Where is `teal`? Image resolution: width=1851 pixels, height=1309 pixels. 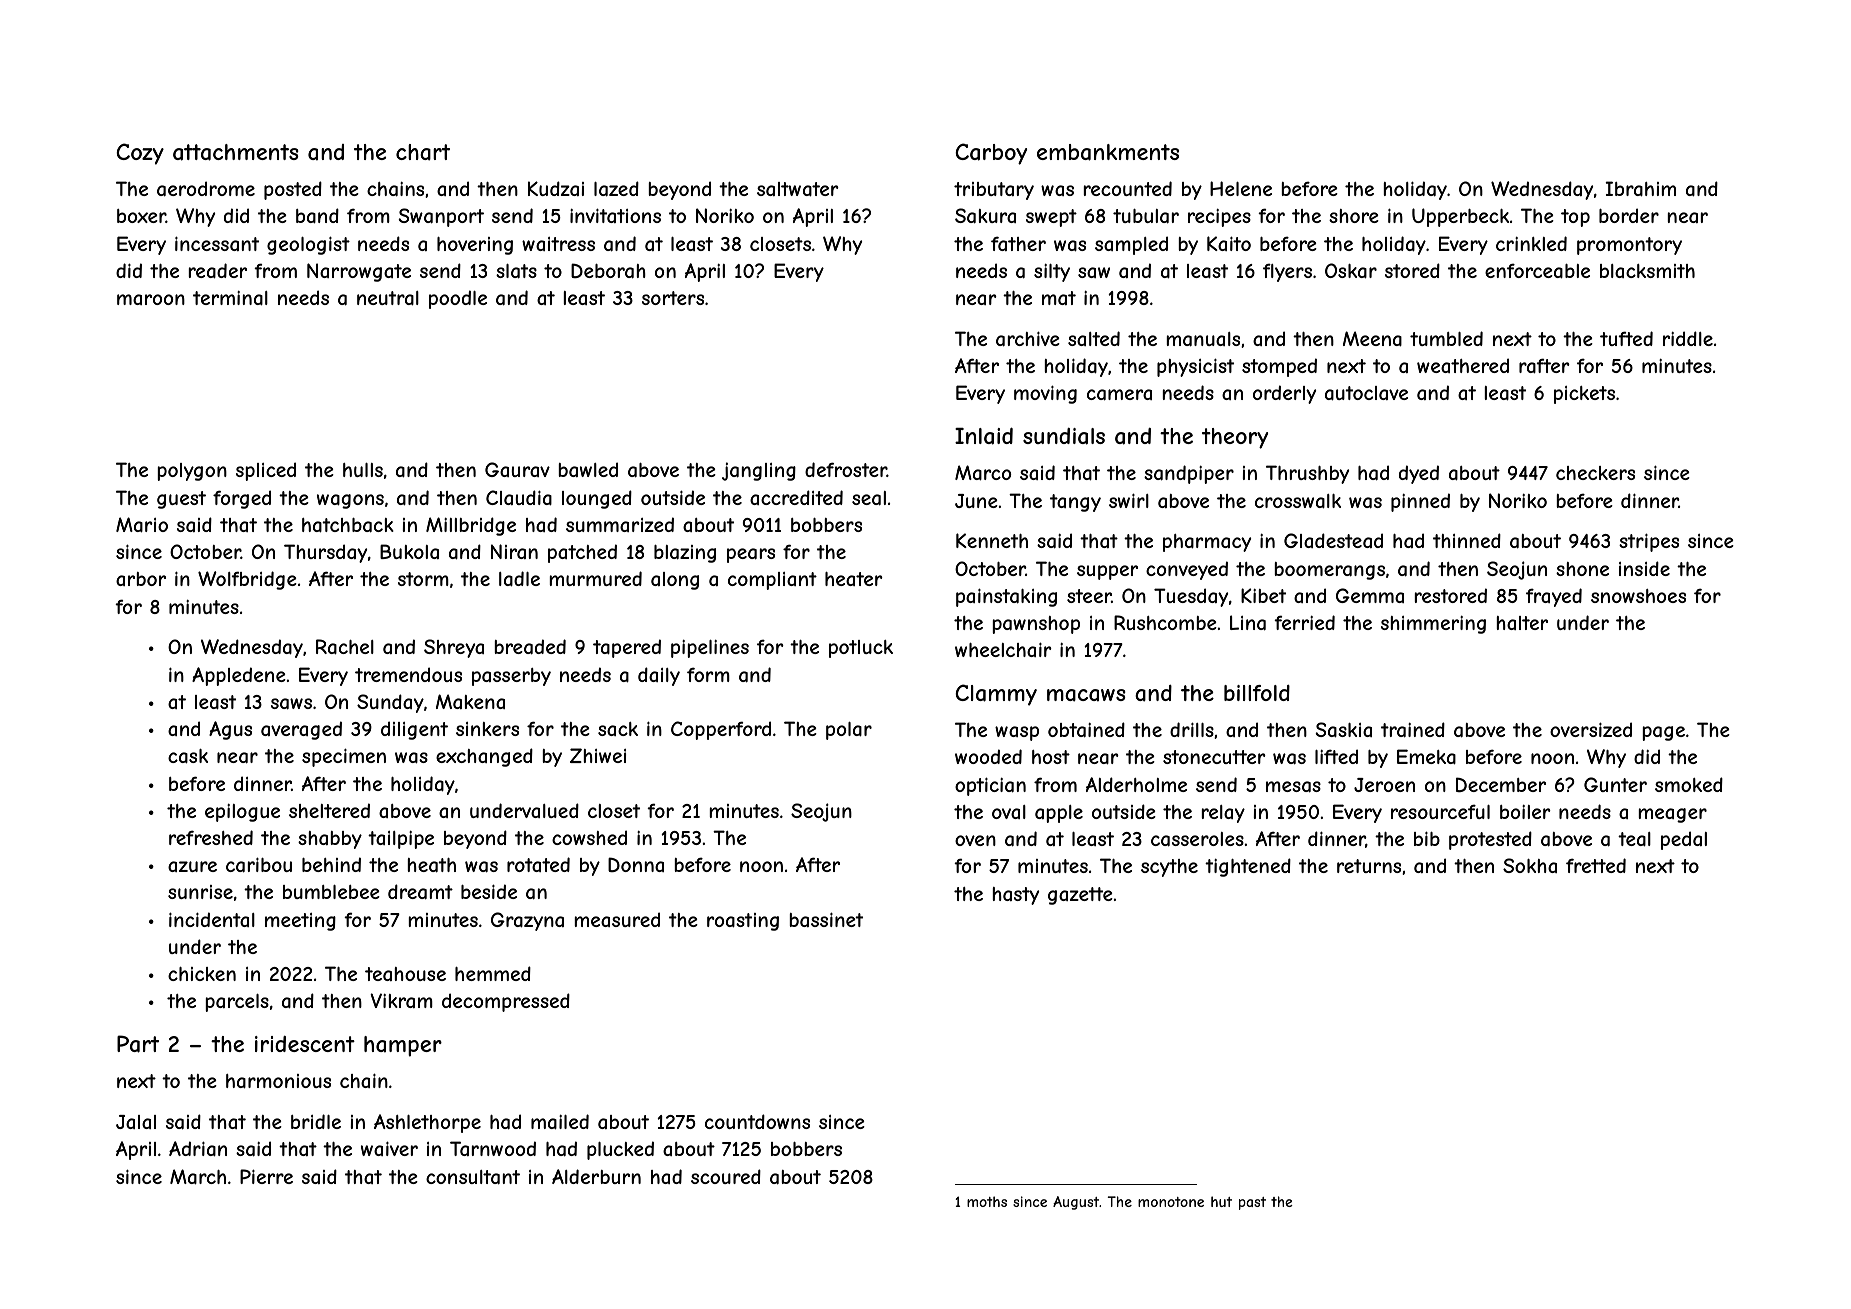
teal is located at coordinates (1634, 839).
